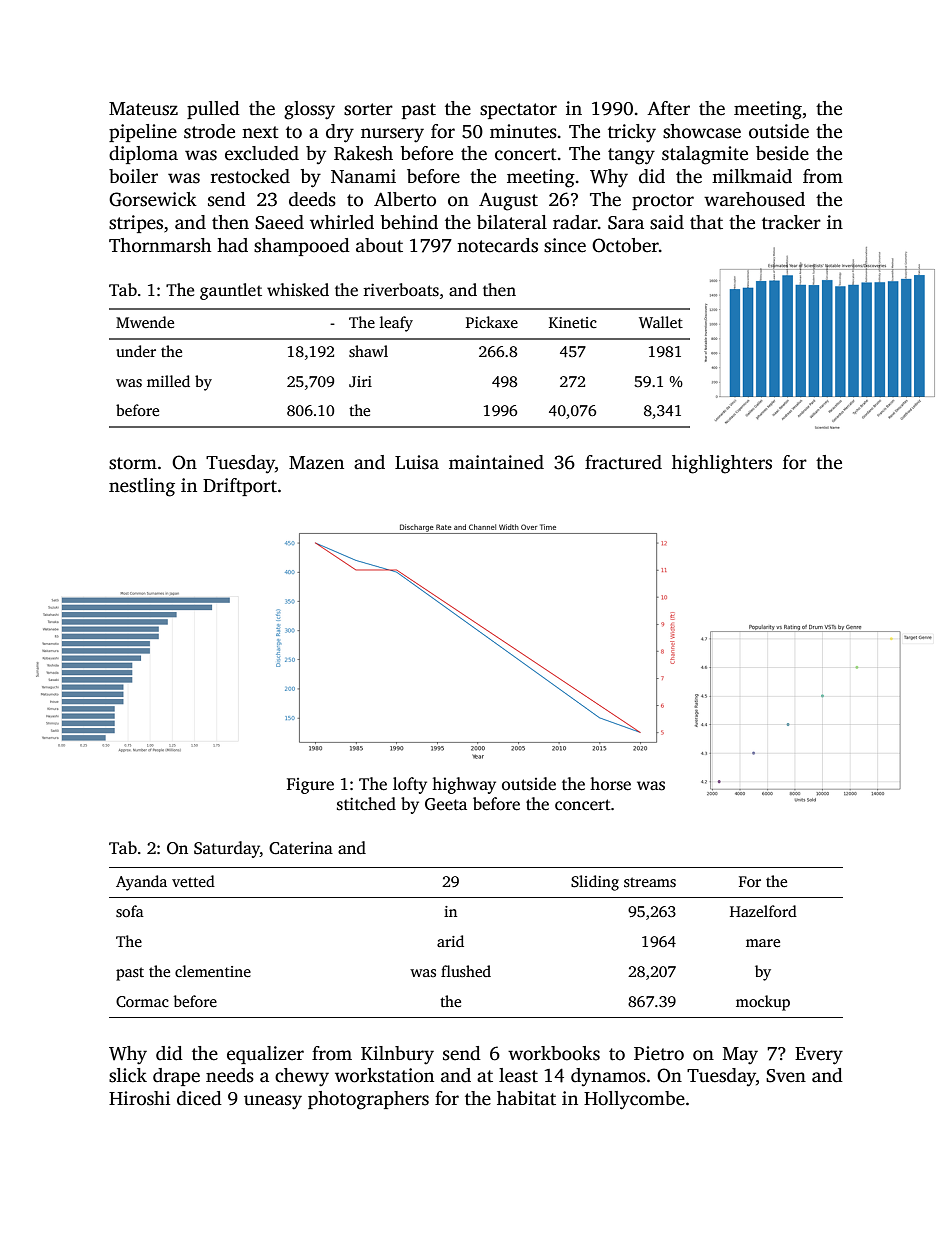  I want to click on radar, so click(575, 222).
